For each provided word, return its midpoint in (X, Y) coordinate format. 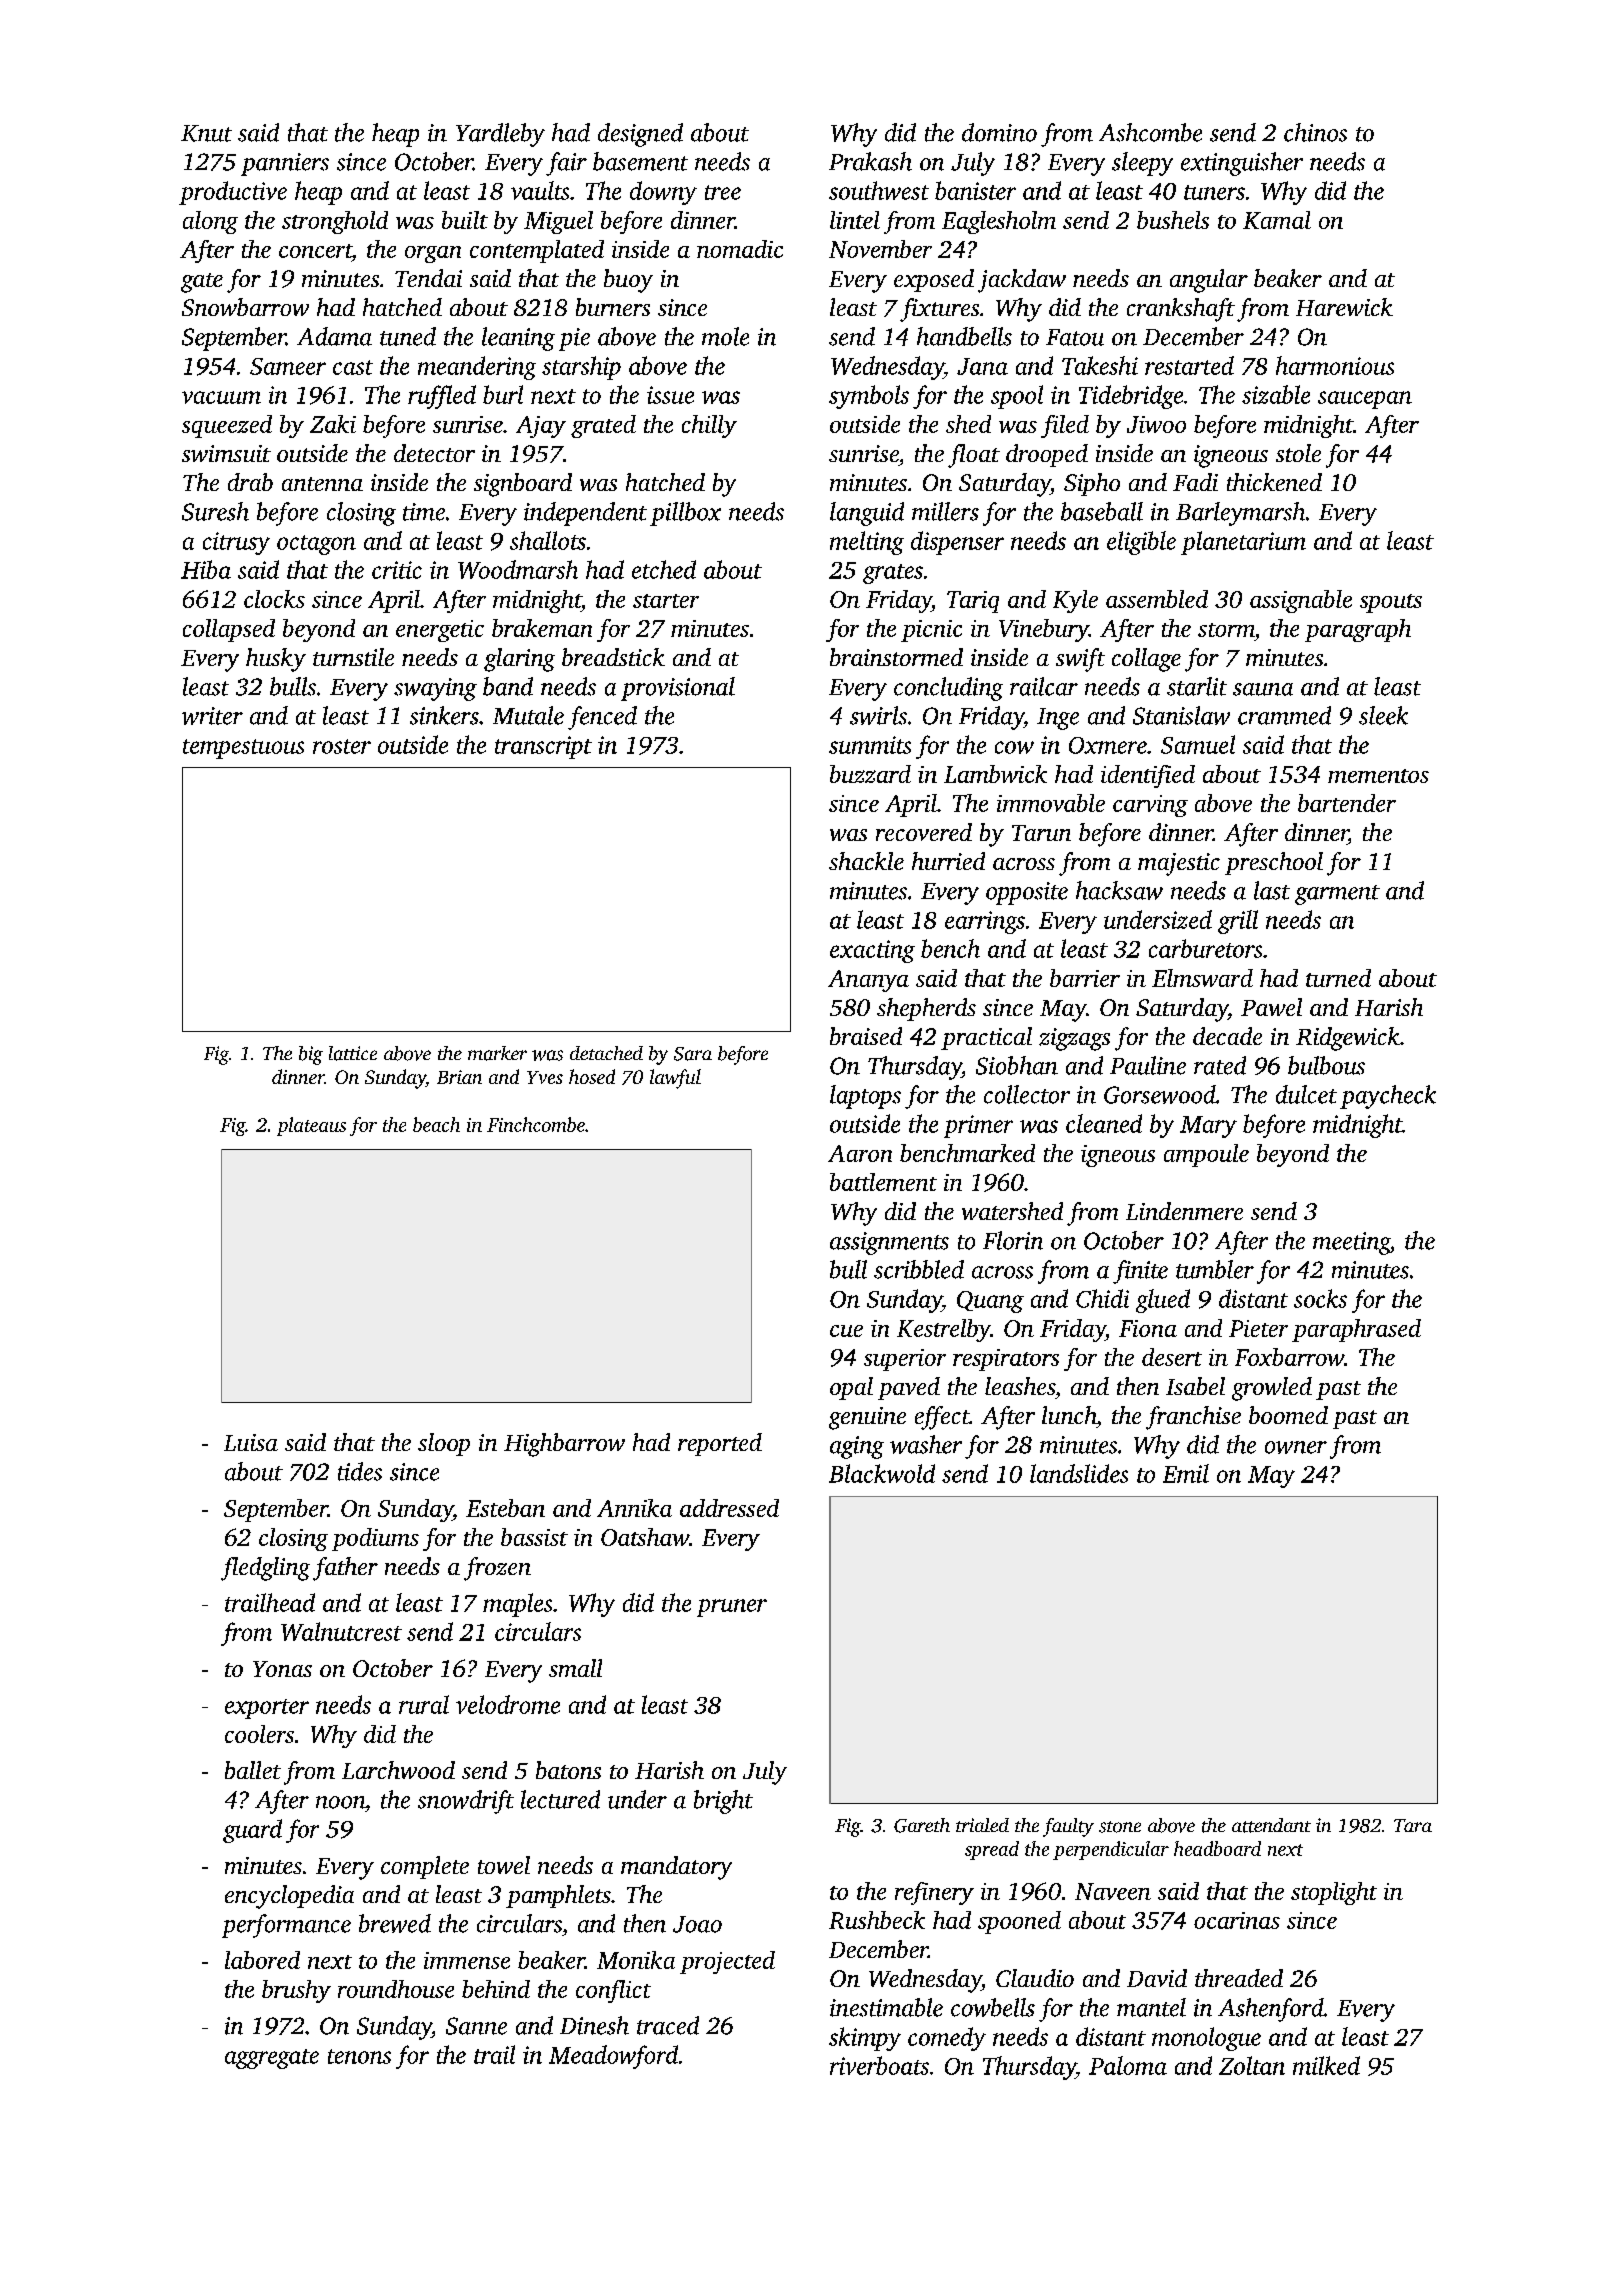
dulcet (1306, 1094)
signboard (523, 485)
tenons (359, 2056)
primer (978, 1126)
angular (1209, 281)
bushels (1173, 220)
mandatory (676, 1868)
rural (424, 1704)
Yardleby (500, 135)
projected (727, 1962)
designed (640, 135)
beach (436, 1124)
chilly (709, 426)
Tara (1413, 1825)
